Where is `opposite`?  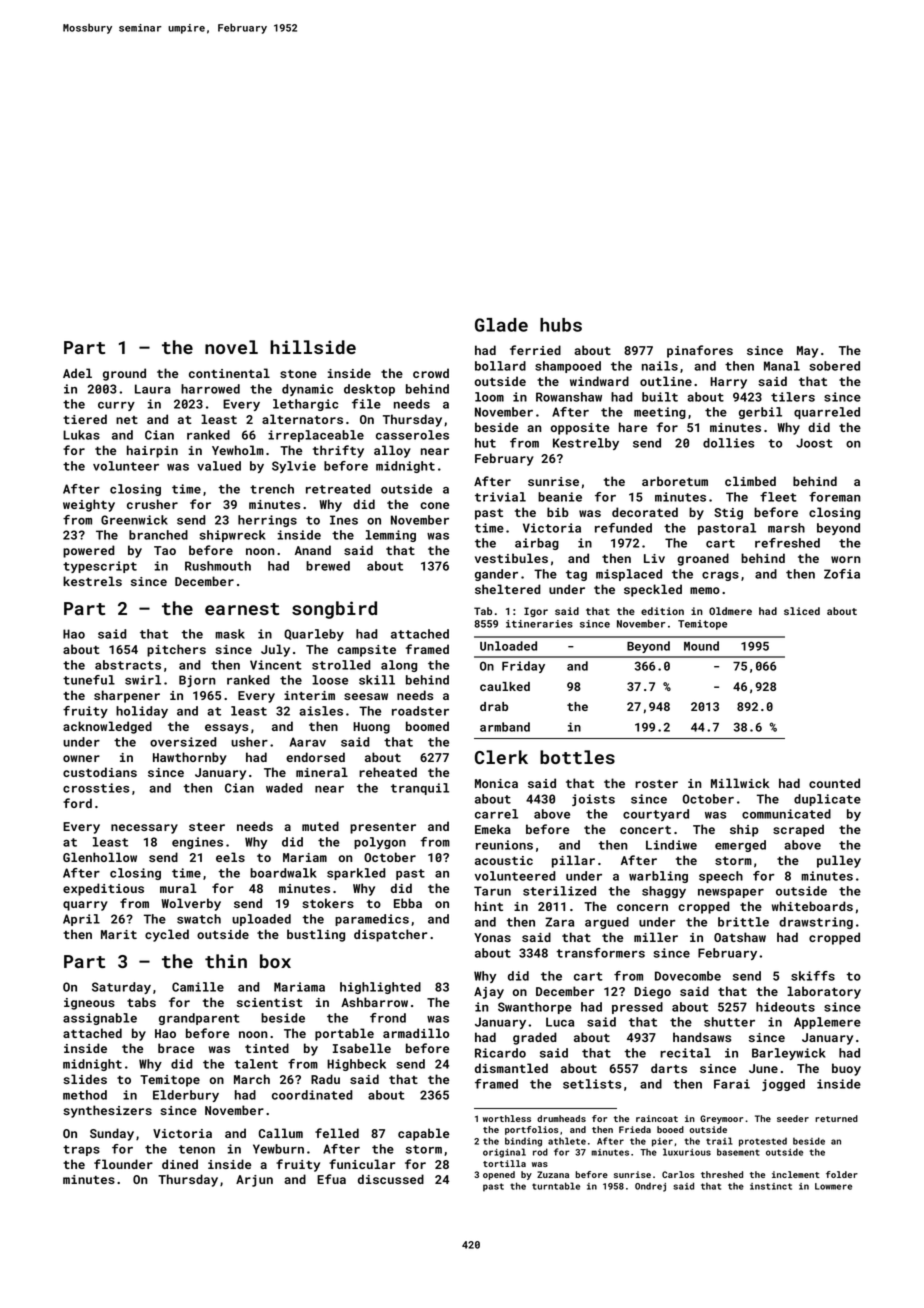
opposite is located at coordinates (580, 429).
